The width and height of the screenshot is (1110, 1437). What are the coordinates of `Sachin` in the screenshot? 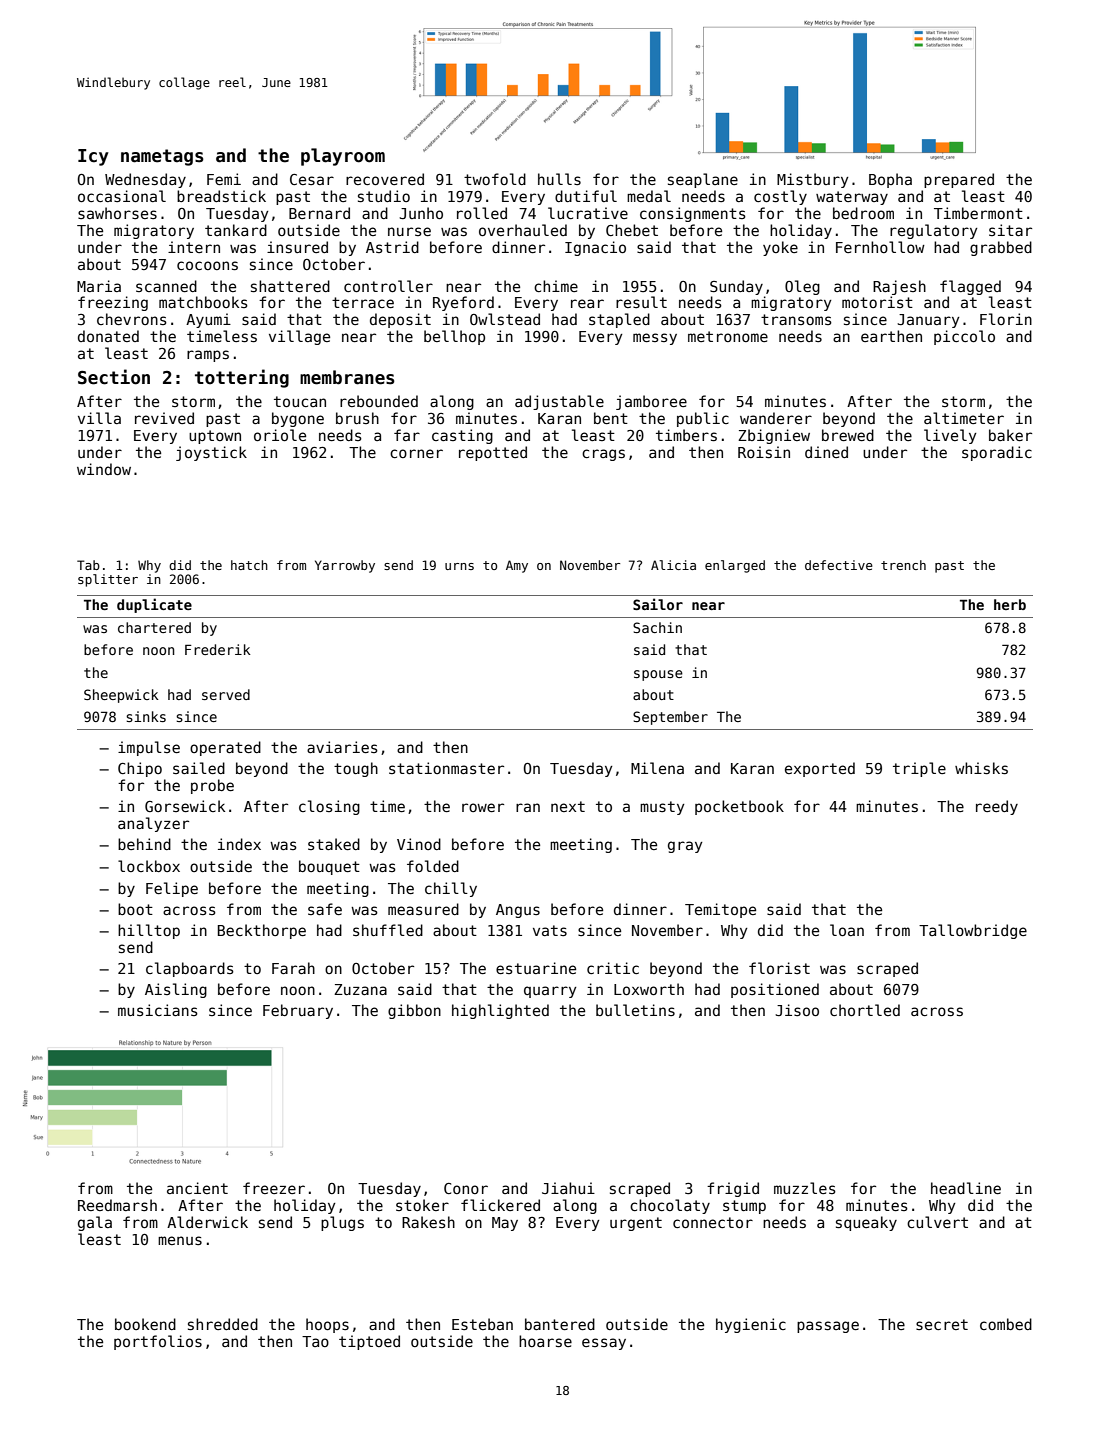 It's located at (657, 627).
